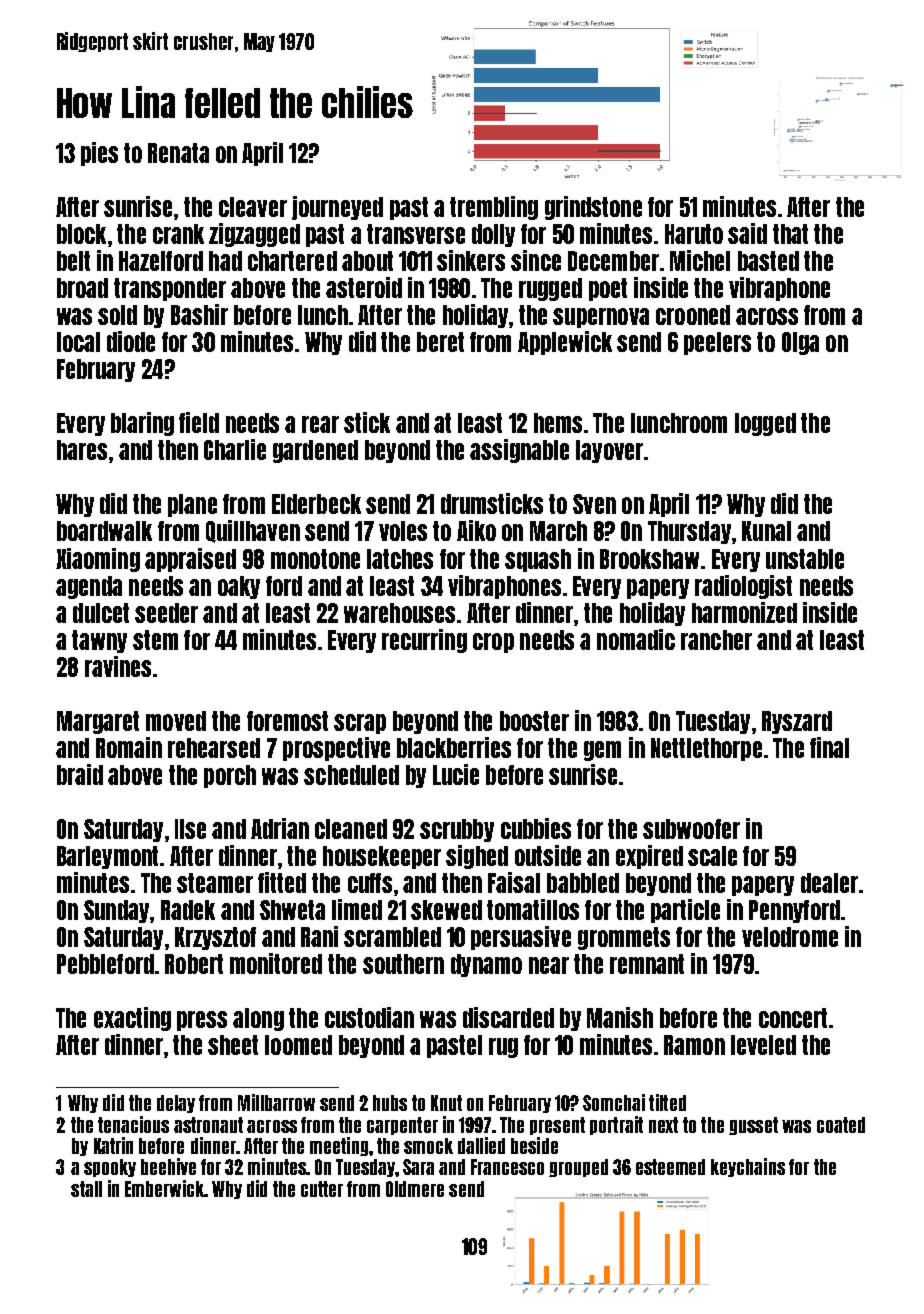  Describe the element at coordinates (549, 965) in the page. I see `near` at that location.
